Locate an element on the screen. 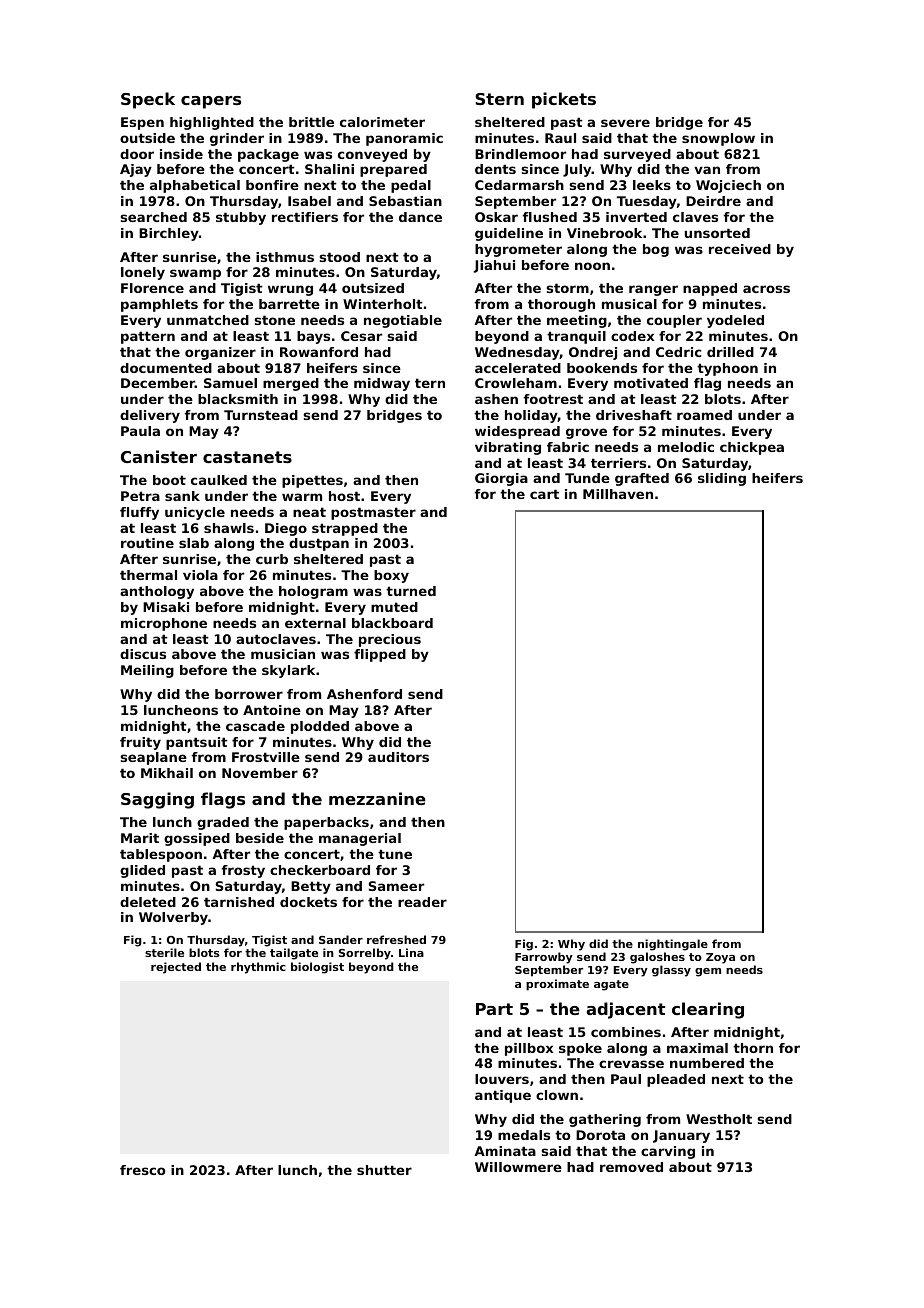  Giorgia is located at coordinates (501, 479).
